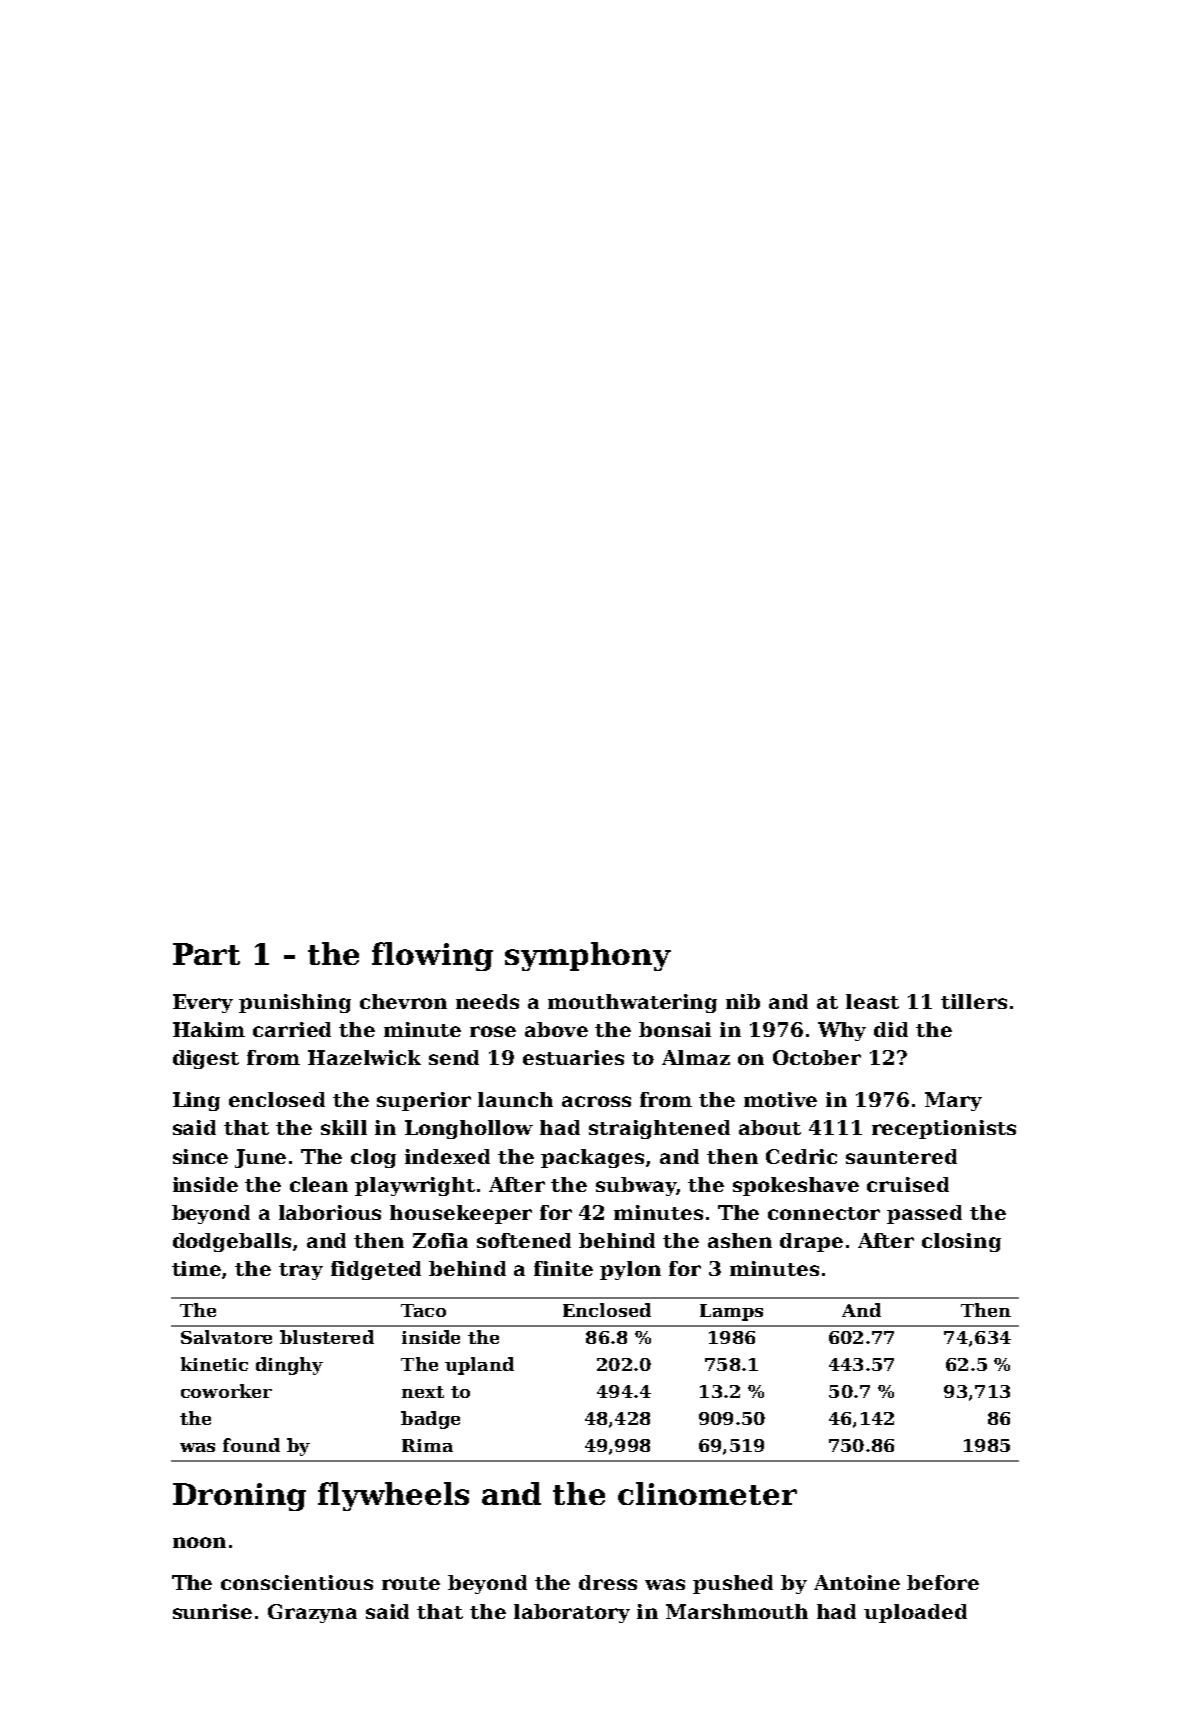  I want to click on pylon, so click(630, 1270).
